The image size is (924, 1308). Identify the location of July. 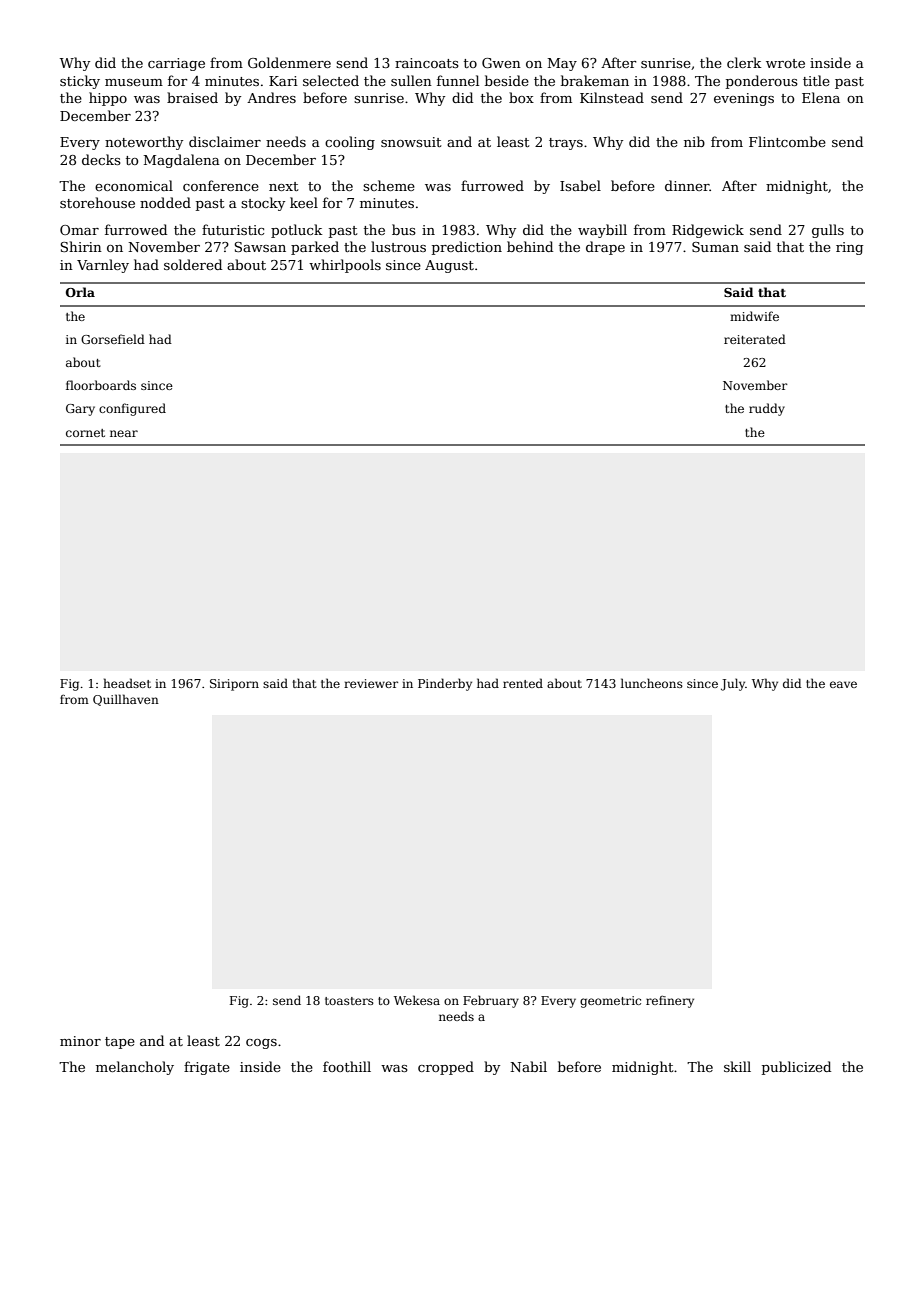
(733, 684).
